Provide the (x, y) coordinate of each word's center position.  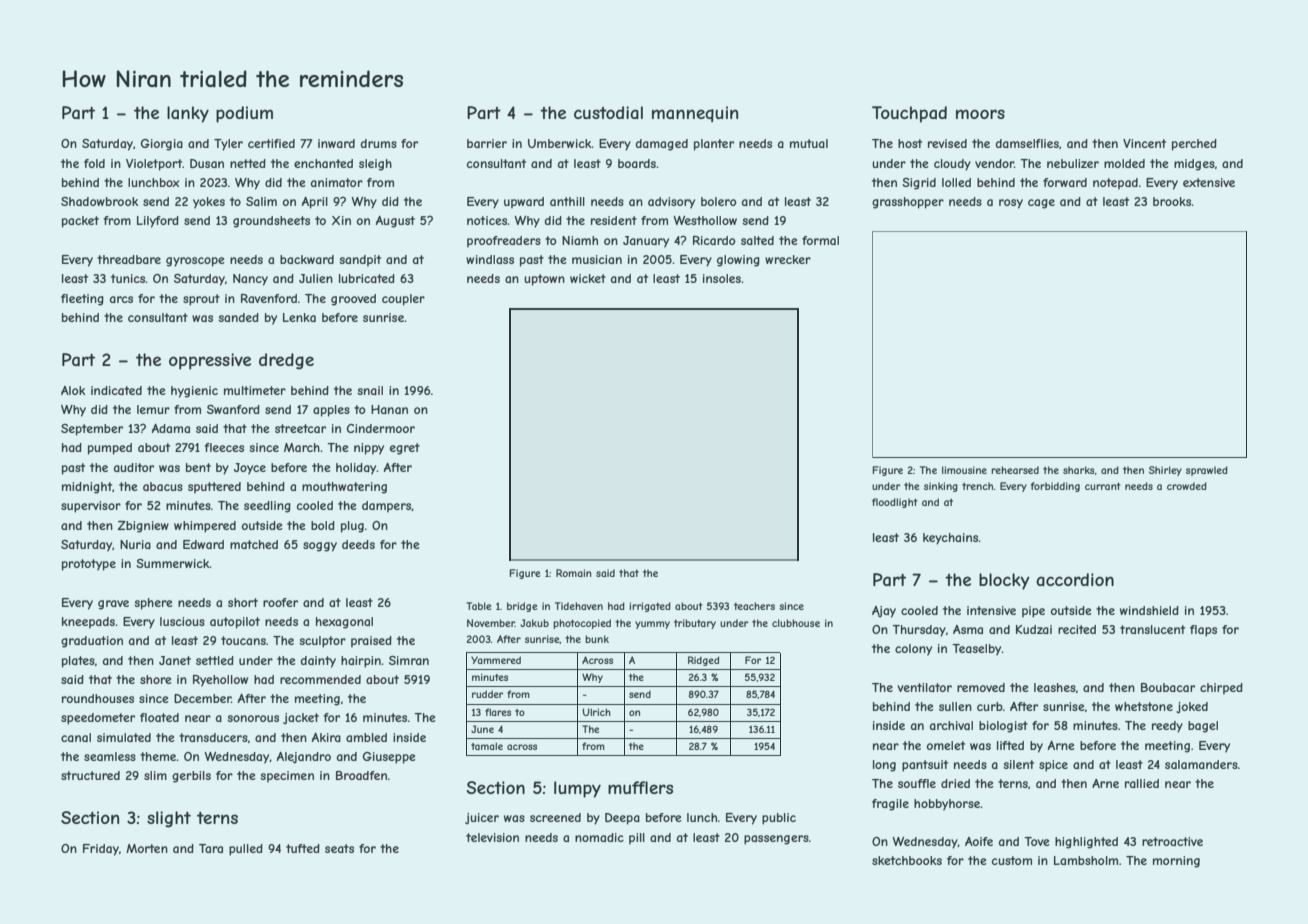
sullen (955, 706)
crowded (1187, 486)
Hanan (389, 409)
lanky (188, 114)
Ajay (884, 612)
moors (980, 114)
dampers (387, 507)
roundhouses (98, 698)
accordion (1075, 579)
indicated (116, 390)
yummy (652, 625)
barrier (487, 143)
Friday (101, 850)
